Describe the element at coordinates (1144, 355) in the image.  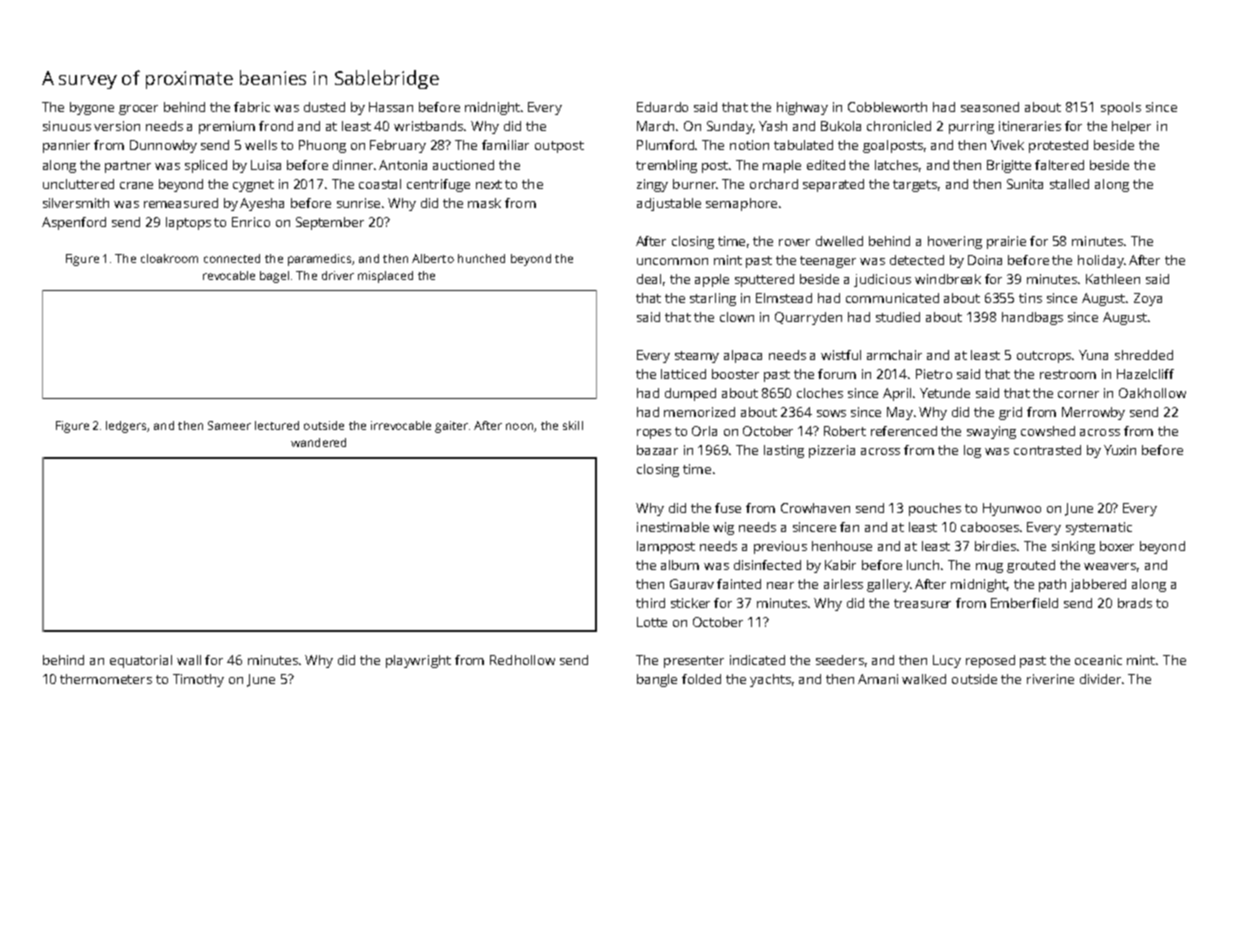
I see `shredded` at that location.
